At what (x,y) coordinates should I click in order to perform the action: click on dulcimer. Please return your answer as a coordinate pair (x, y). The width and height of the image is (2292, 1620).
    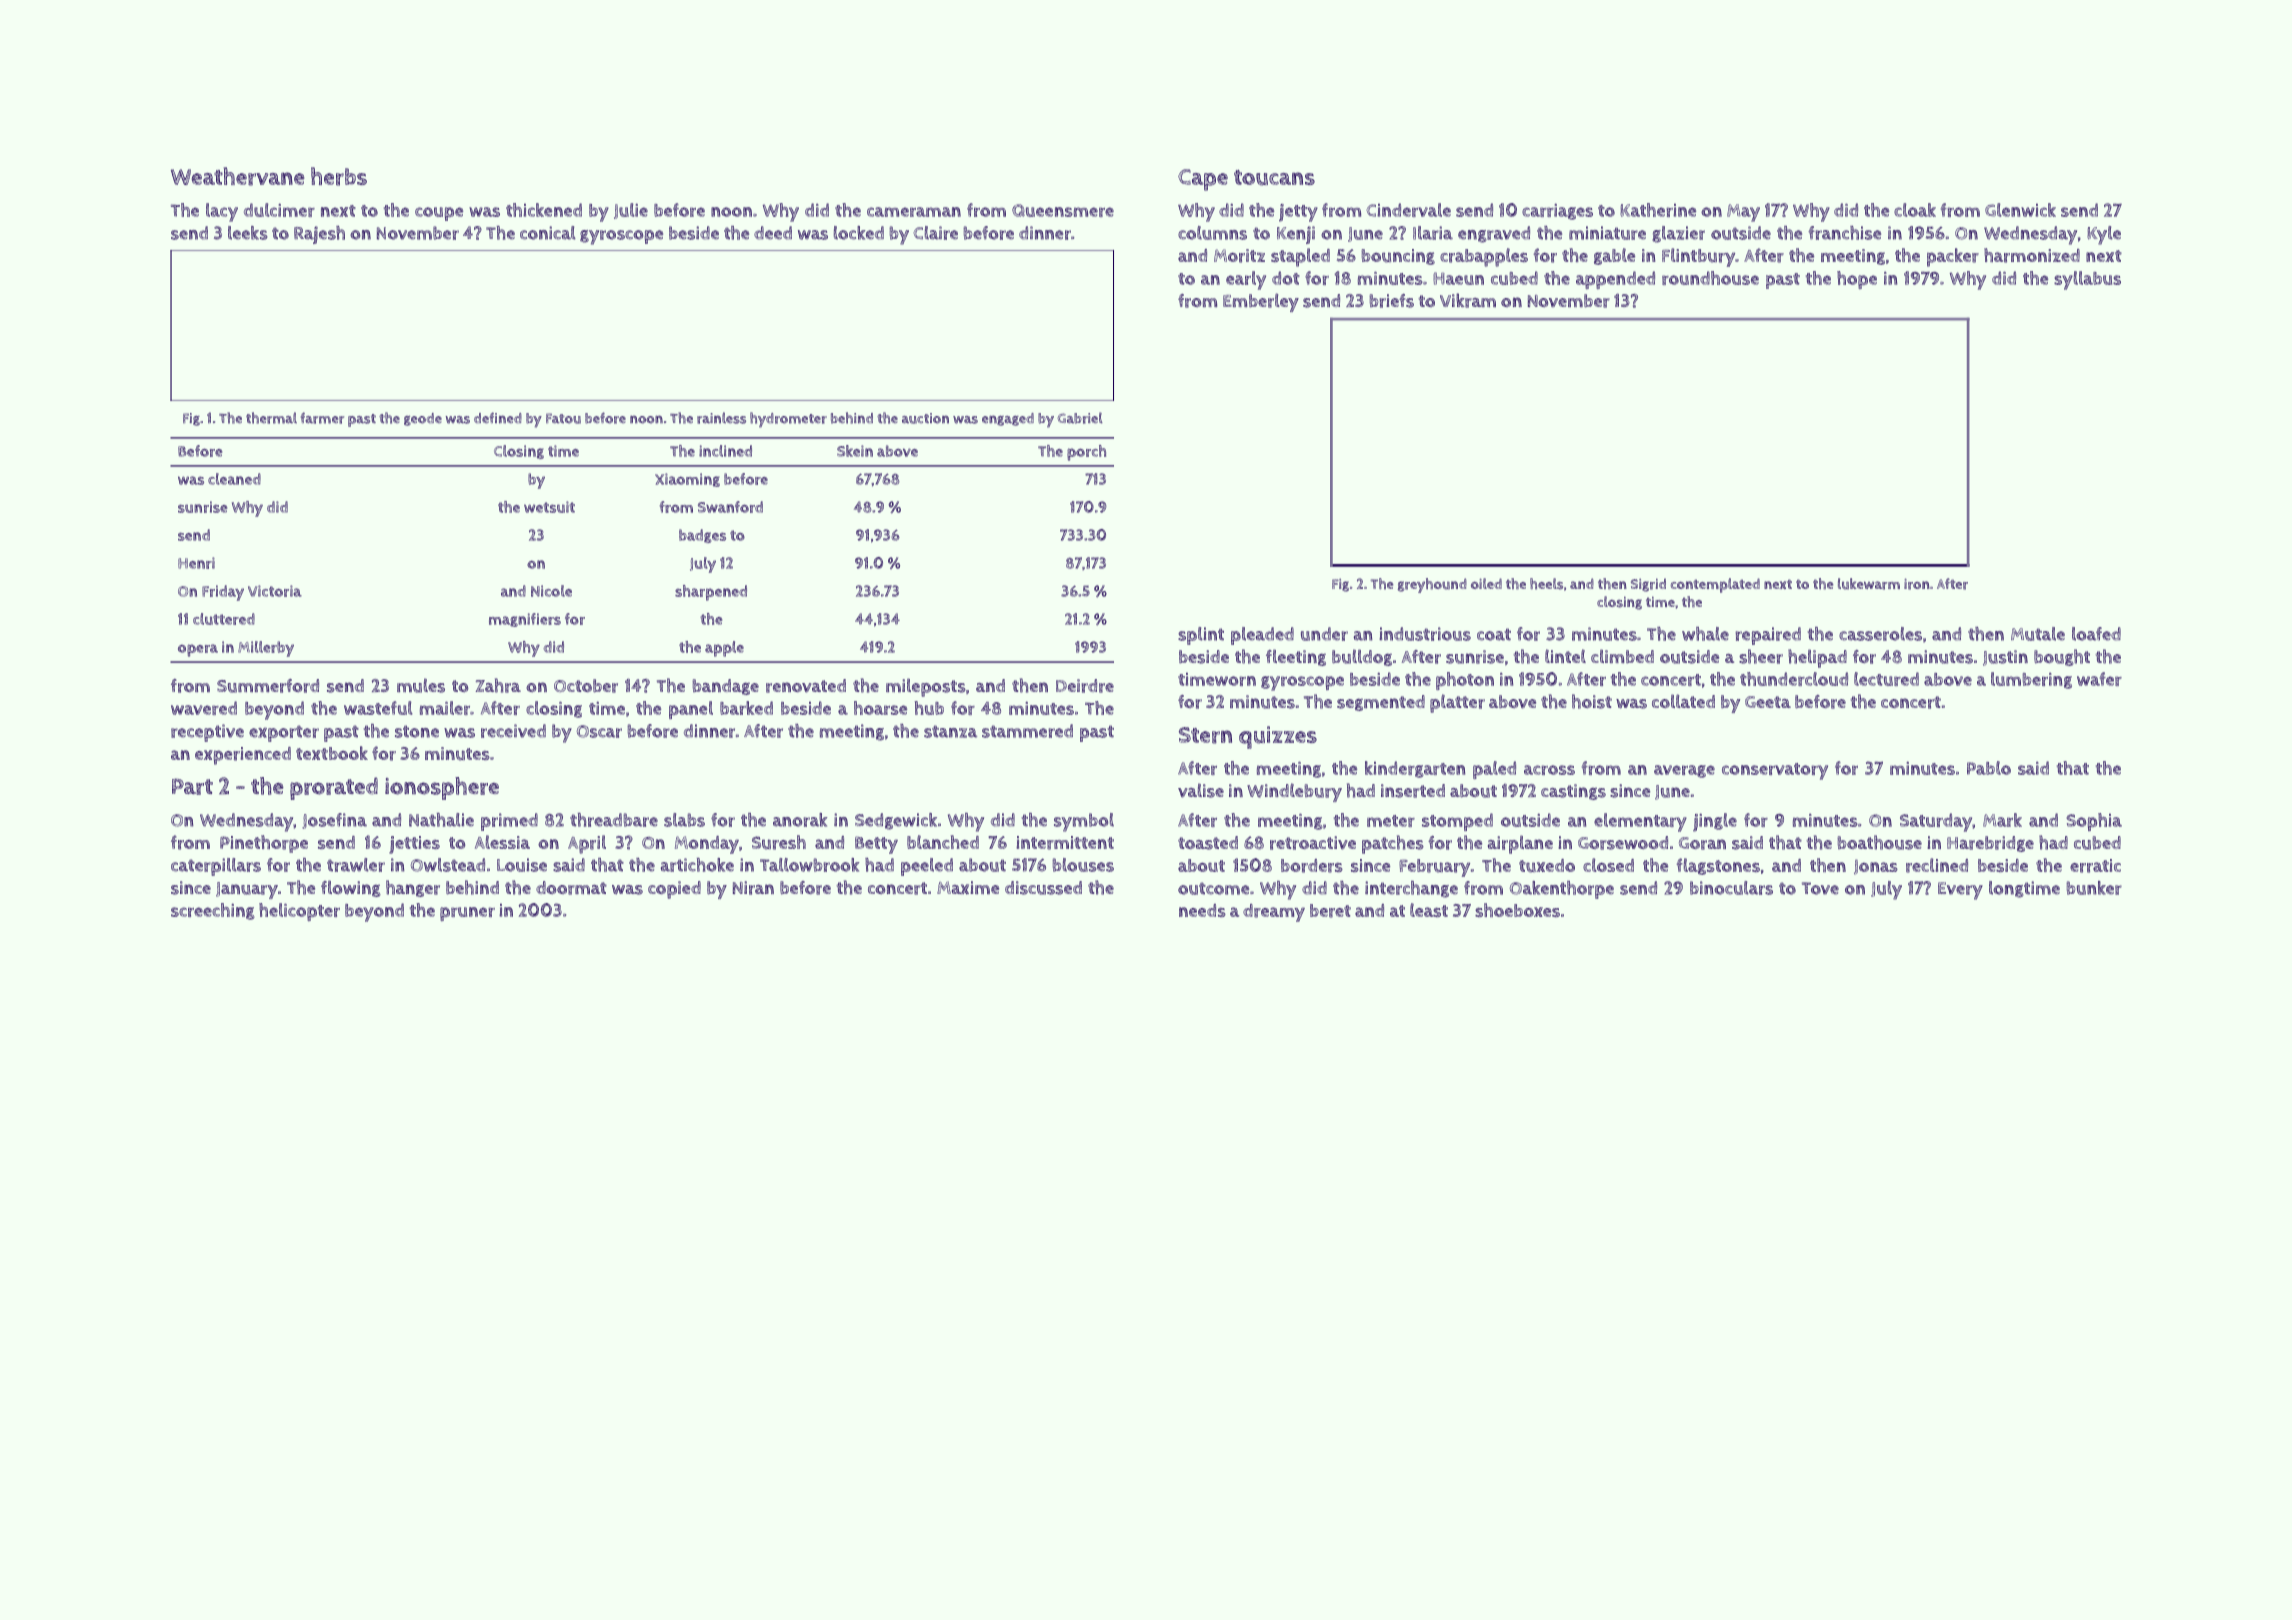
    Looking at the image, I should click on (279, 210).
